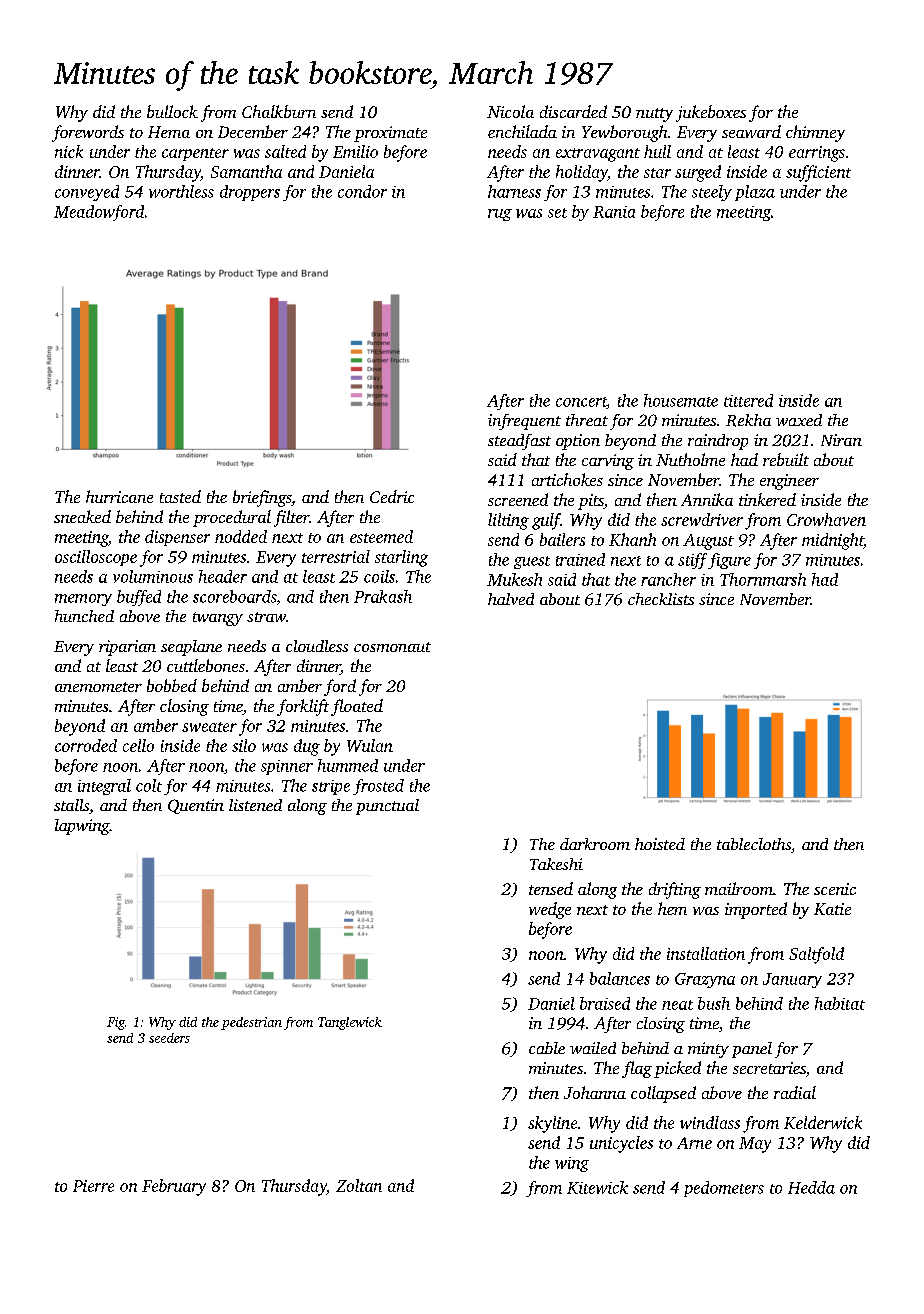  I want to click on flag, so click(637, 1069).
